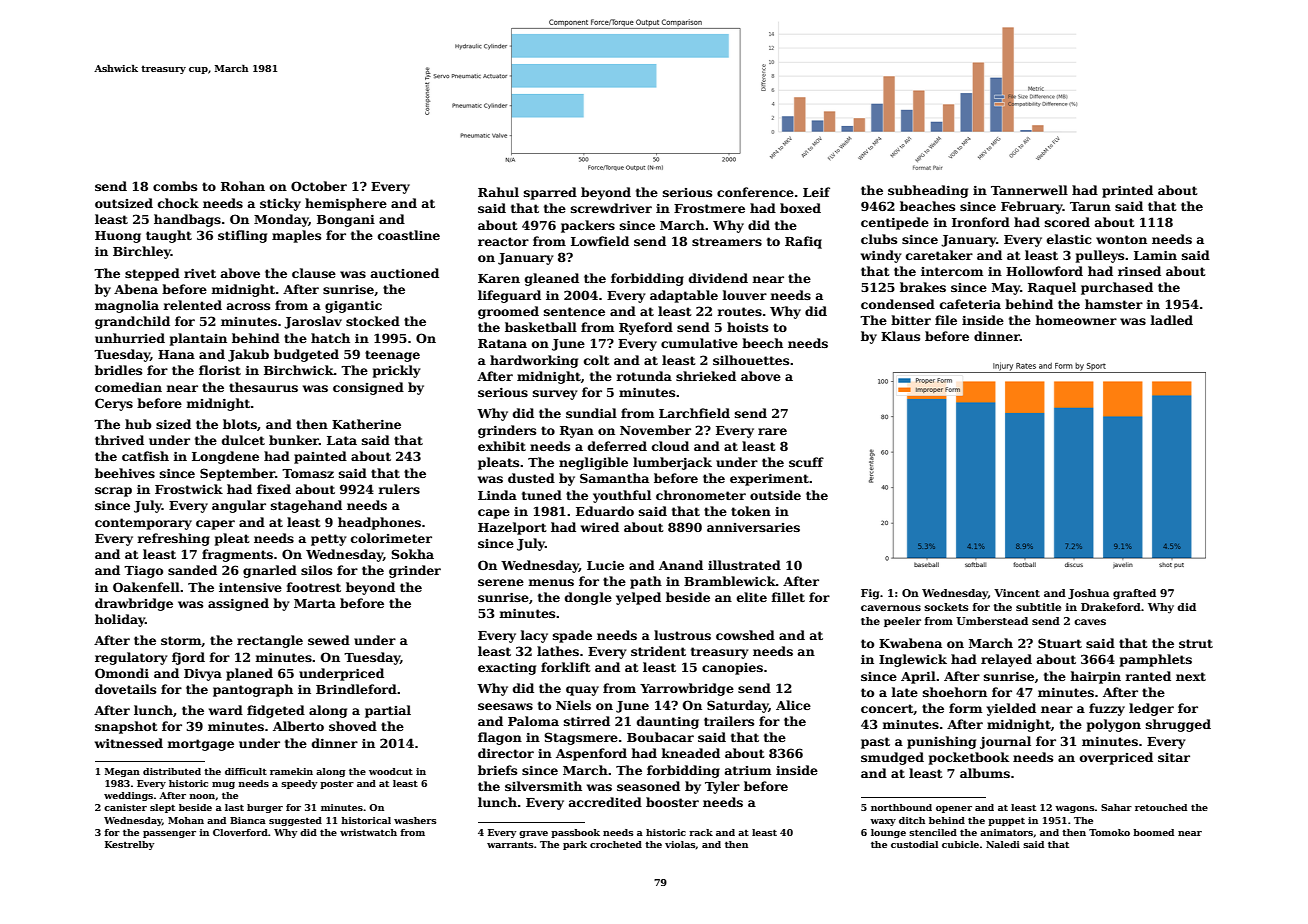 The height and width of the screenshot is (924, 1308). What do you see at coordinates (534, 361) in the screenshot?
I see `hardworking` at bounding box center [534, 361].
